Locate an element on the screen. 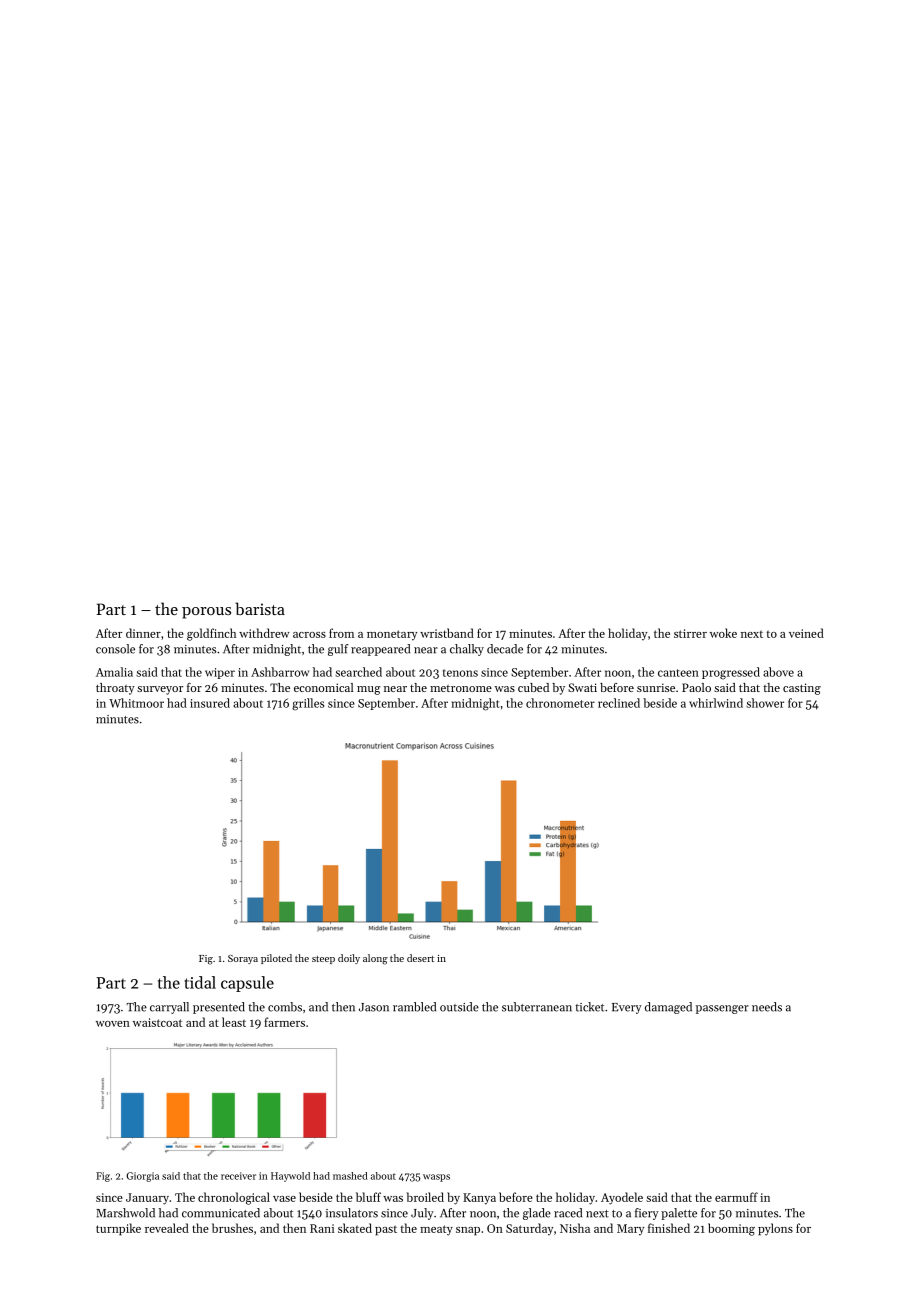 This screenshot has height=1308, width=924. wasps is located at coordinates (436, 1178).
